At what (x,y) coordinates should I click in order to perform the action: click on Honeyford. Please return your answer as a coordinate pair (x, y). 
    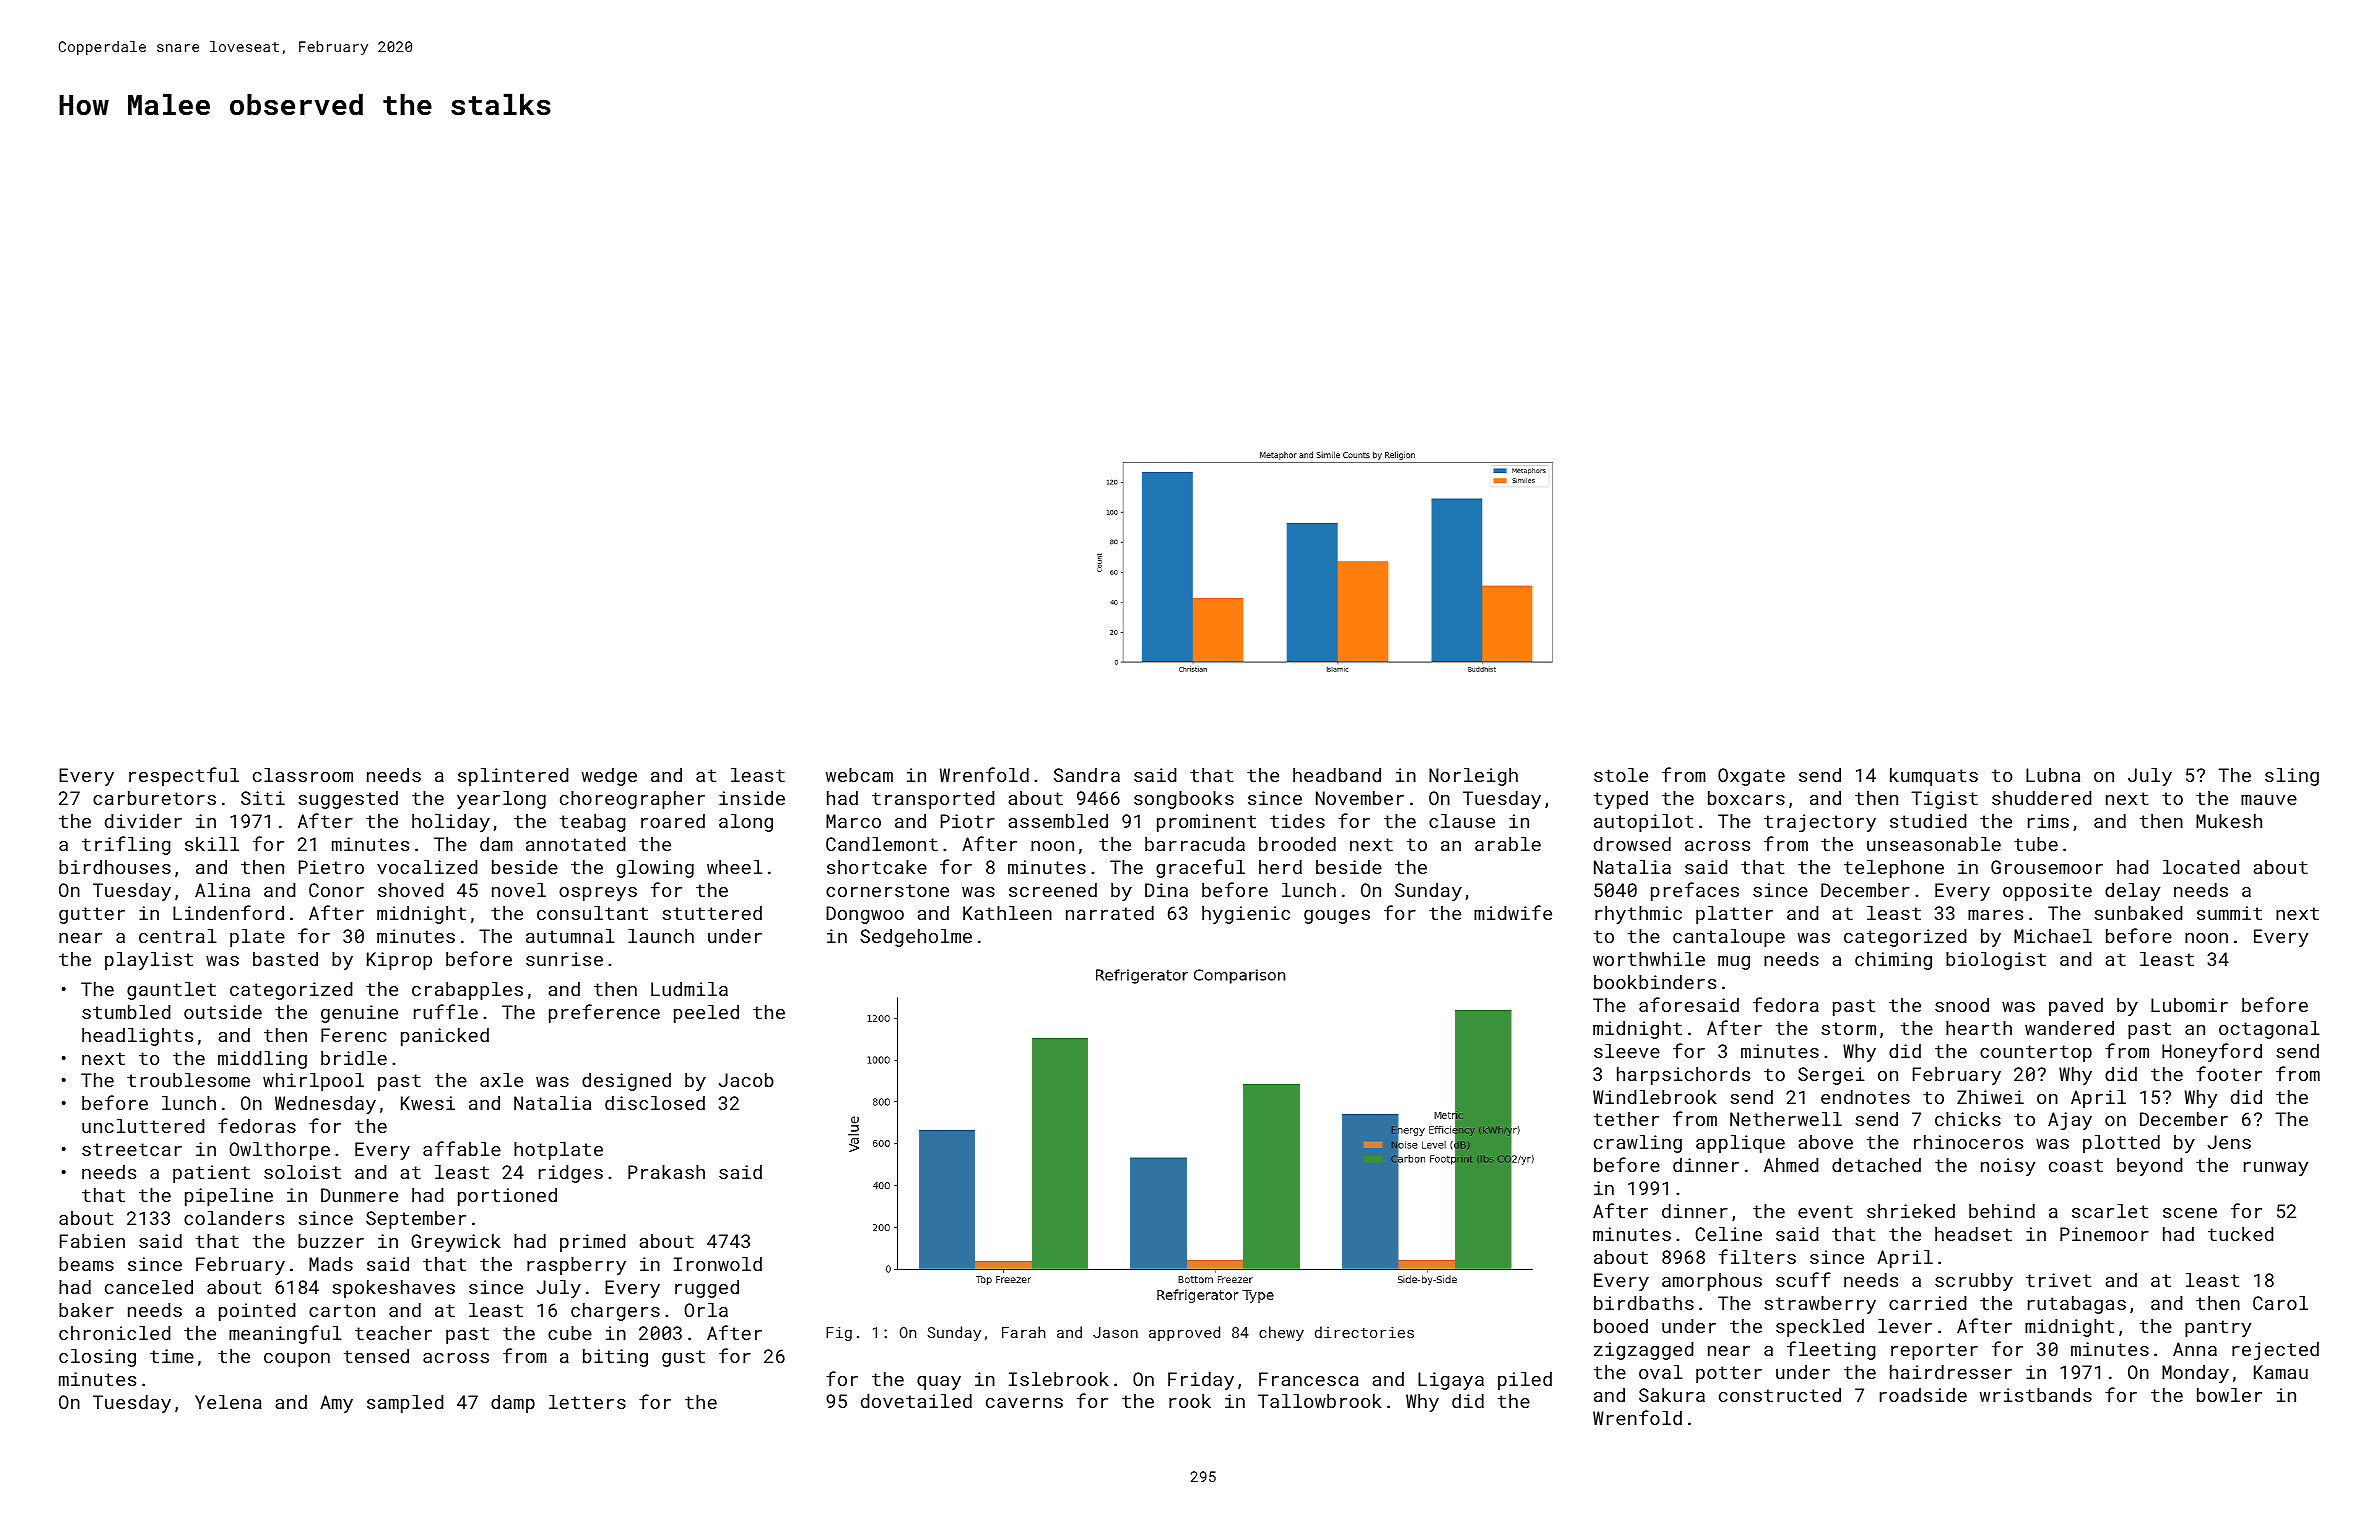
    Looking at the image, I should click on (2212, 1052).
